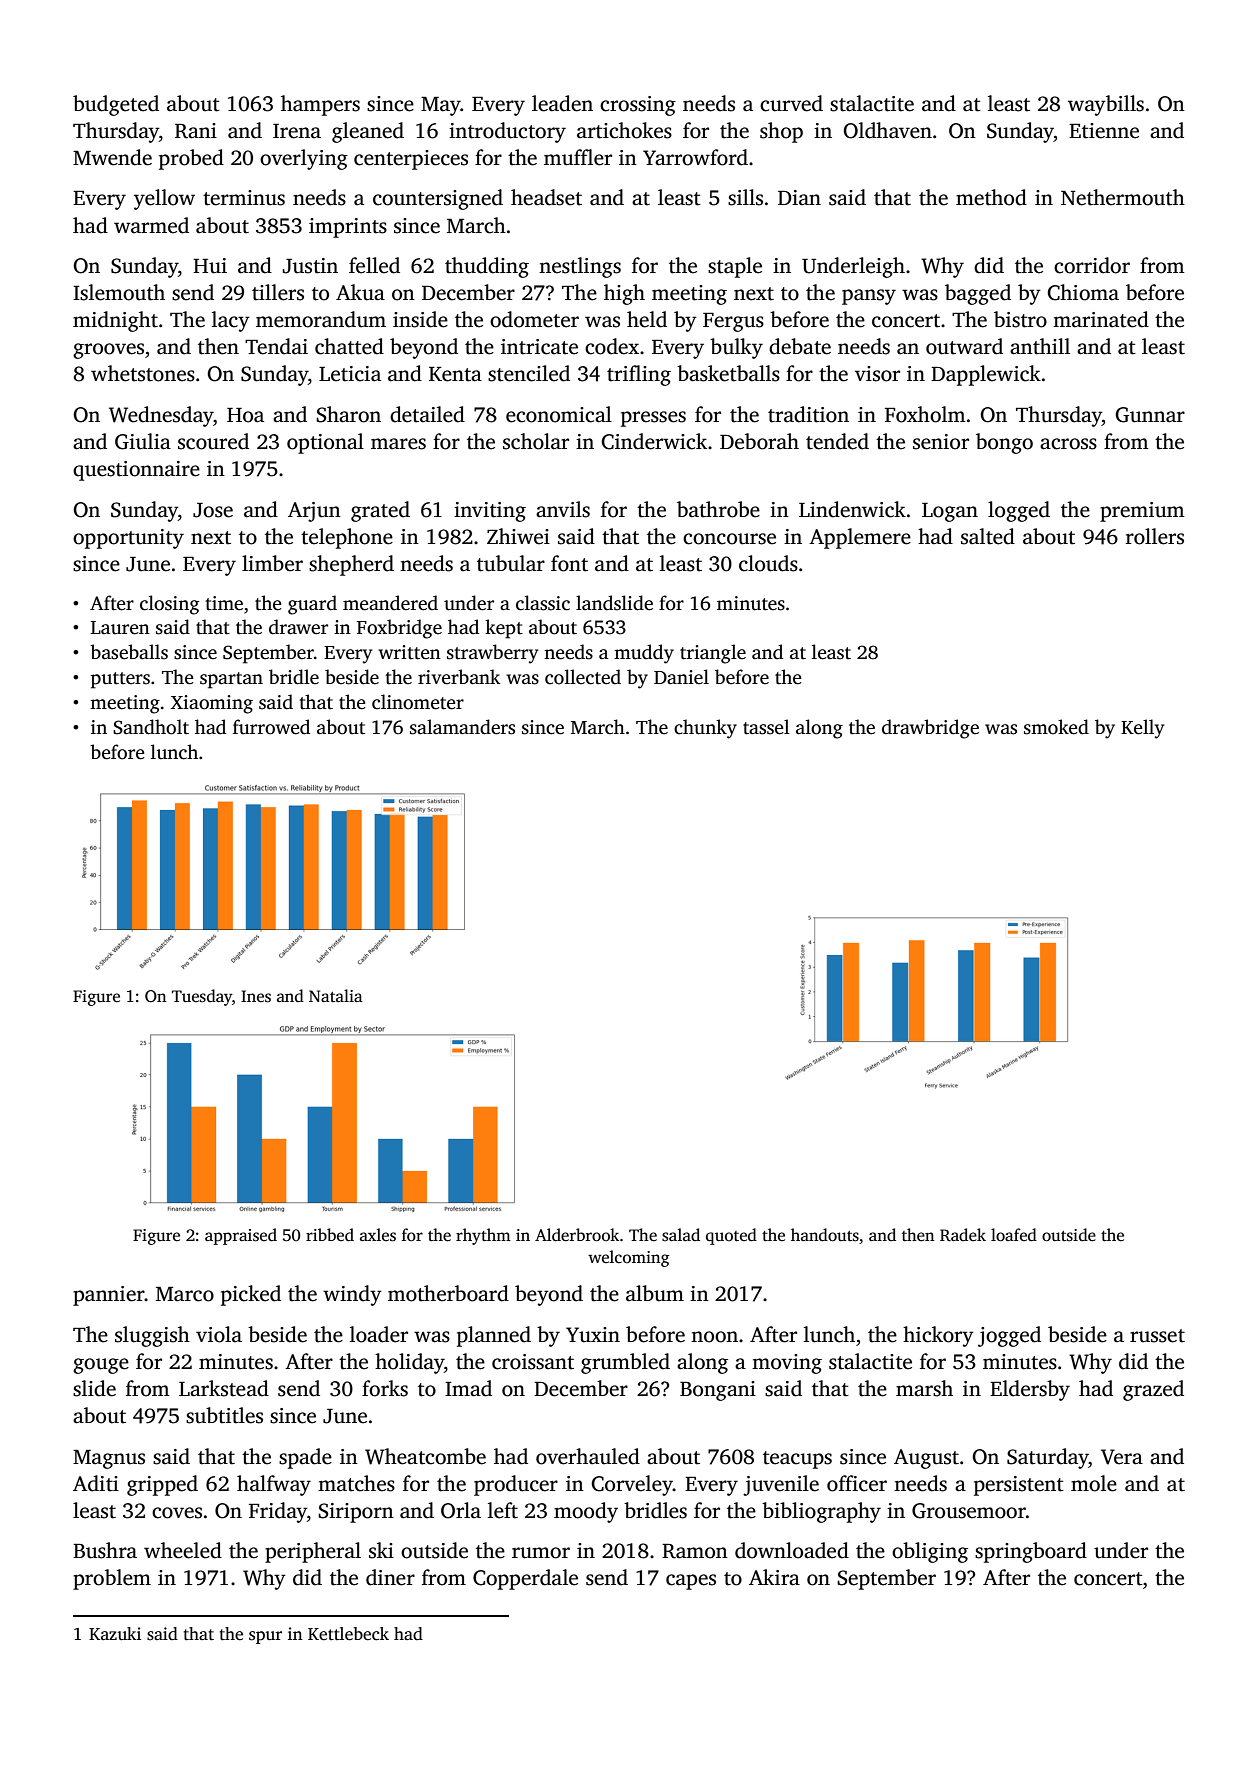 The width and height of the screenshot is (1258, 1779). What do you see at coordinates (231, 321) in the screenshot?
I see `lacy` at bounding box center [231, 321].
